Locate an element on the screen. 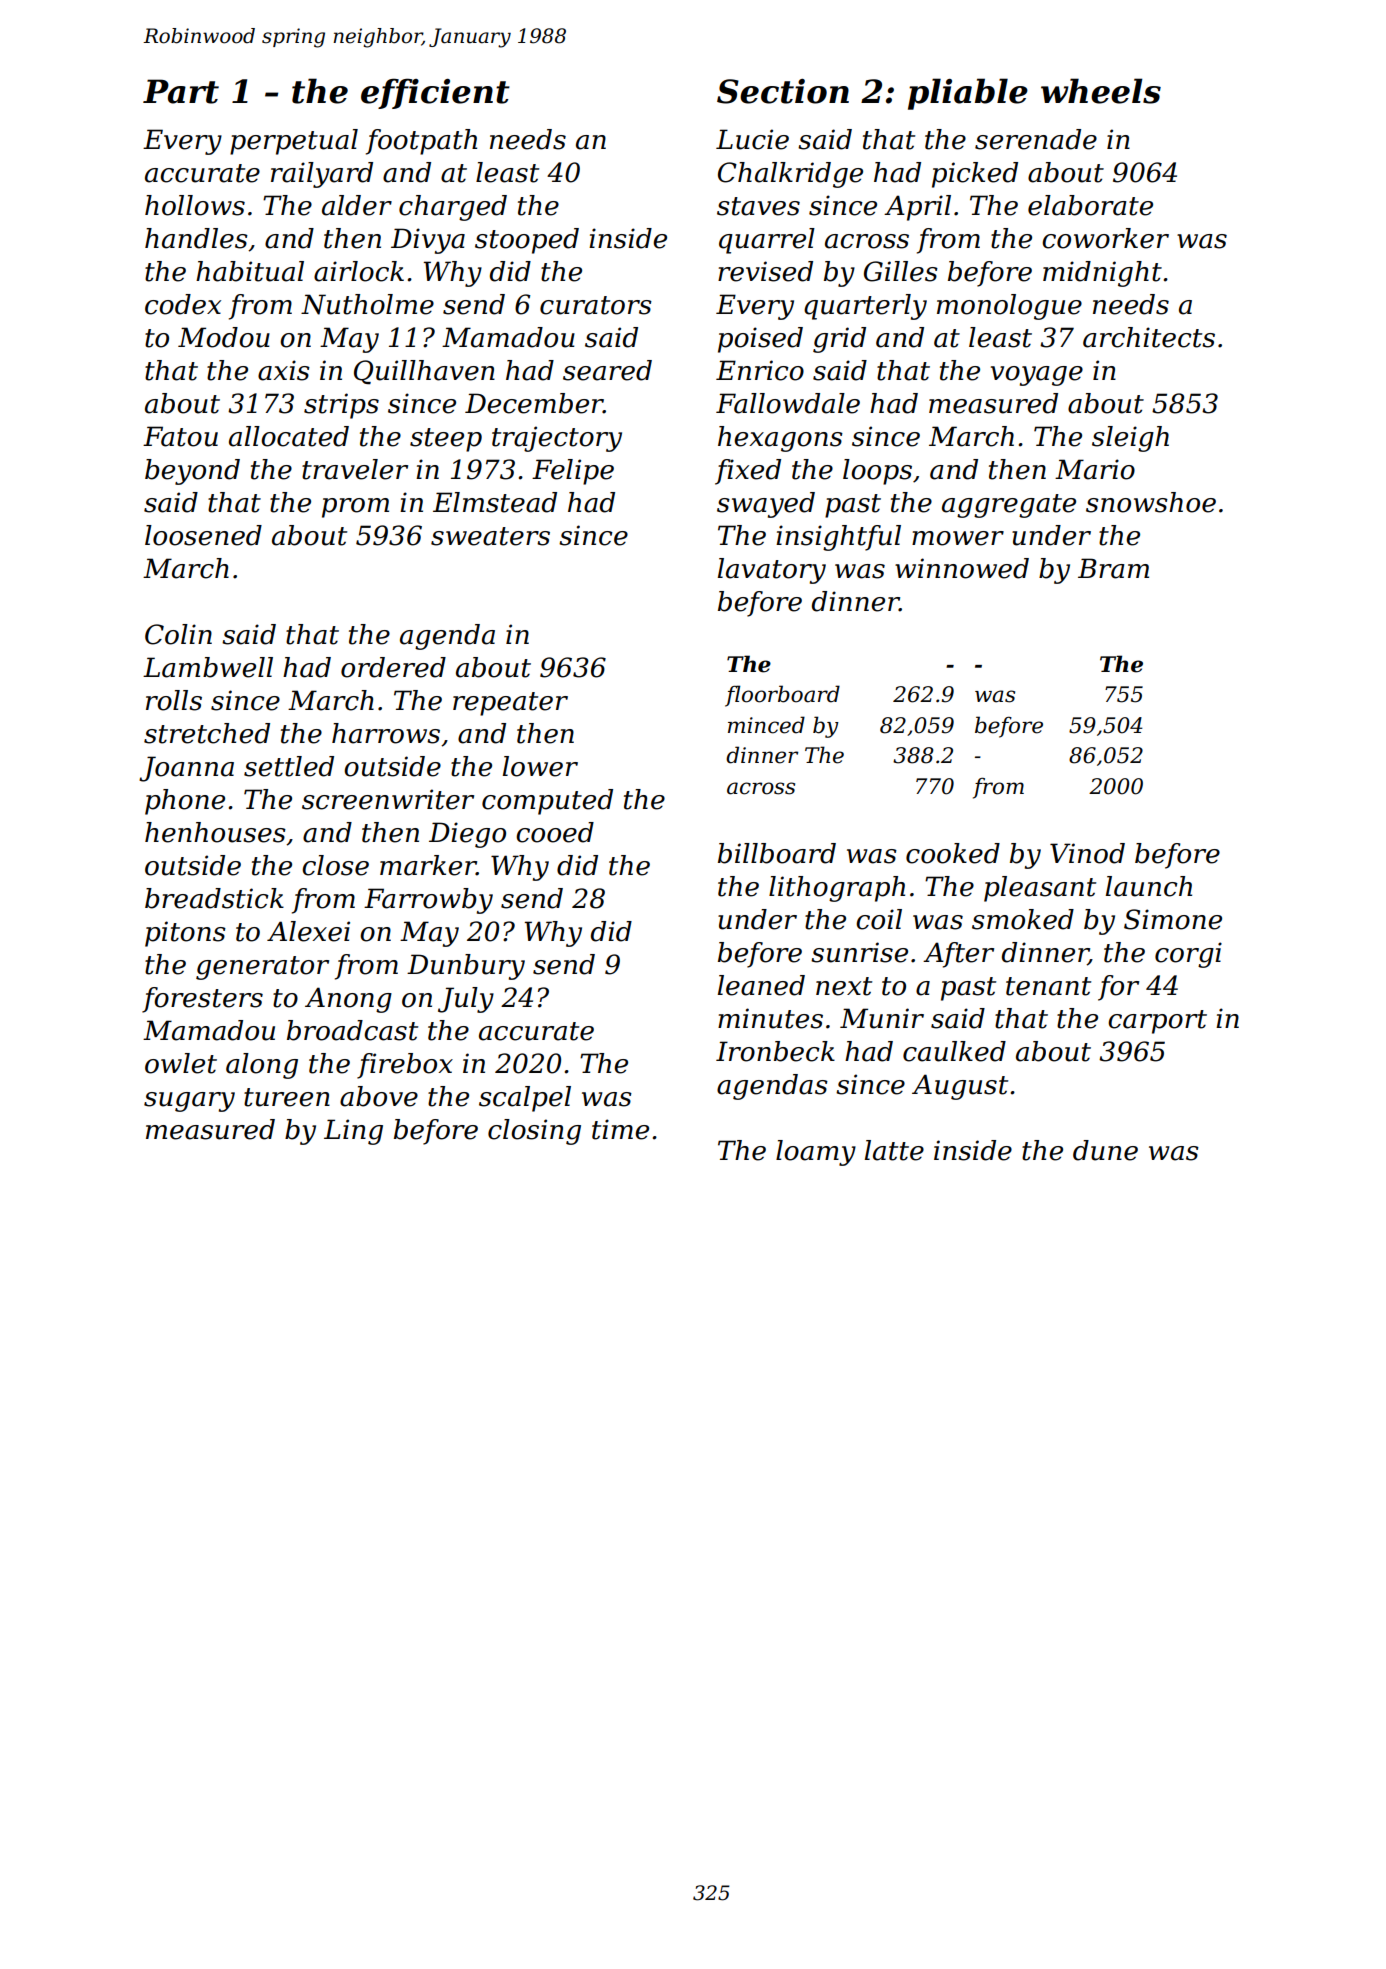 The image size is (1386, 1969). picked is located at coordinates (975, 175).
